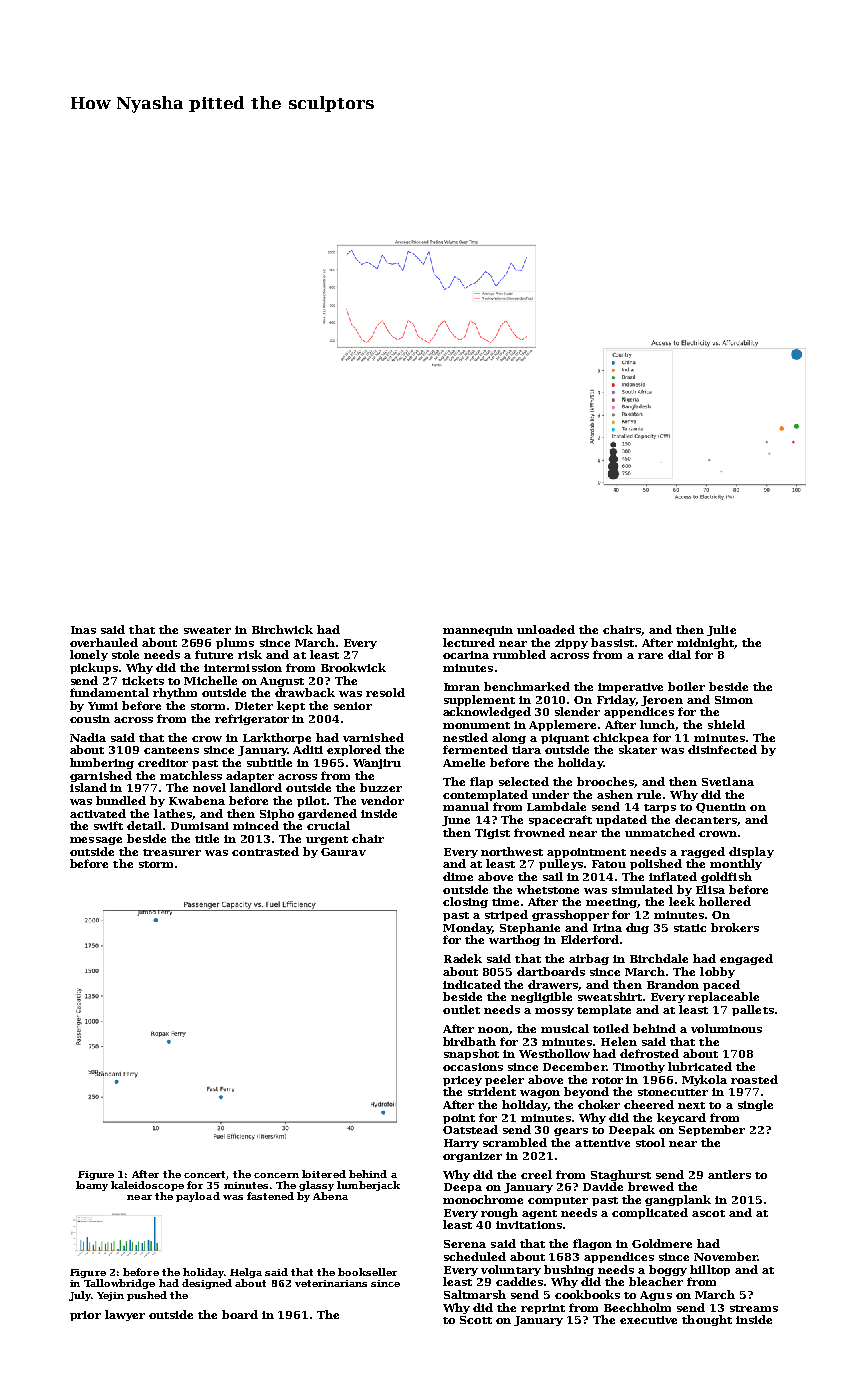 The width and height of the image is (849, 1400). I want to click on outlet, so click(461, 1009).
